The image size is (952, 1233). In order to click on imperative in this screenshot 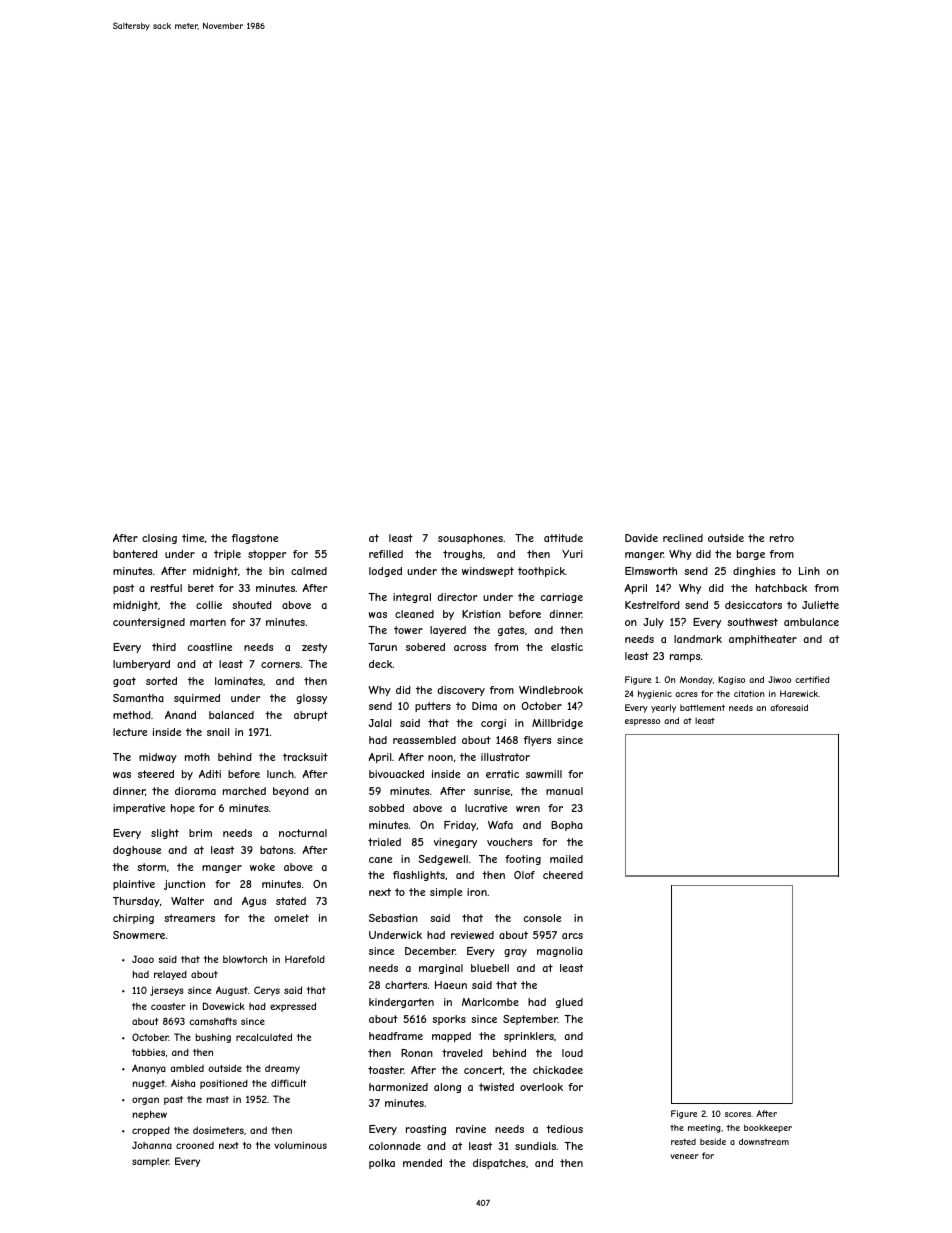, I will do `click(139, 809)`.
